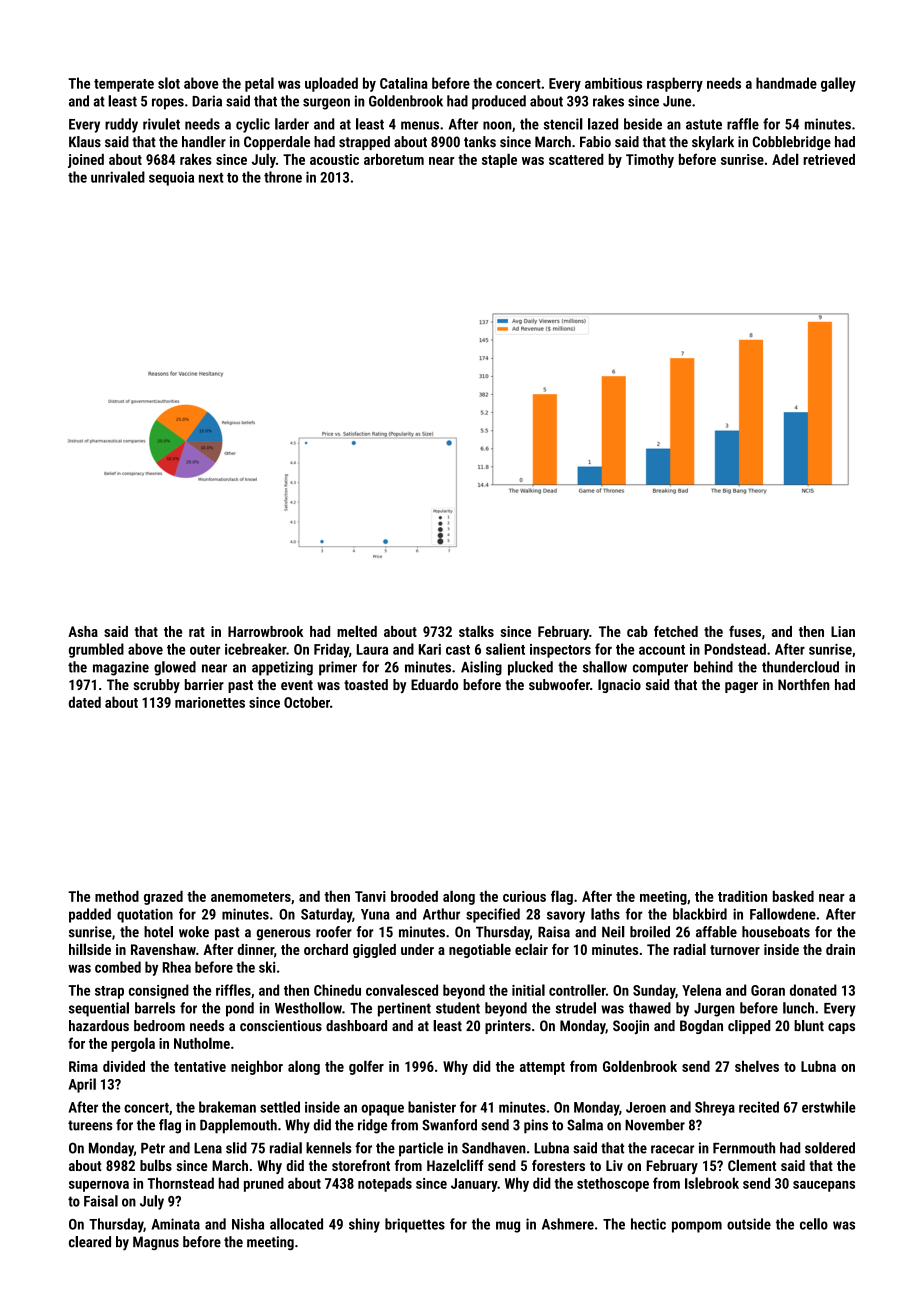 Image resolution: width=924 pixels, height=1308 pixels. Describe the element at coordinates (524, 896) in the screenshot. I see `curious` at that location.
